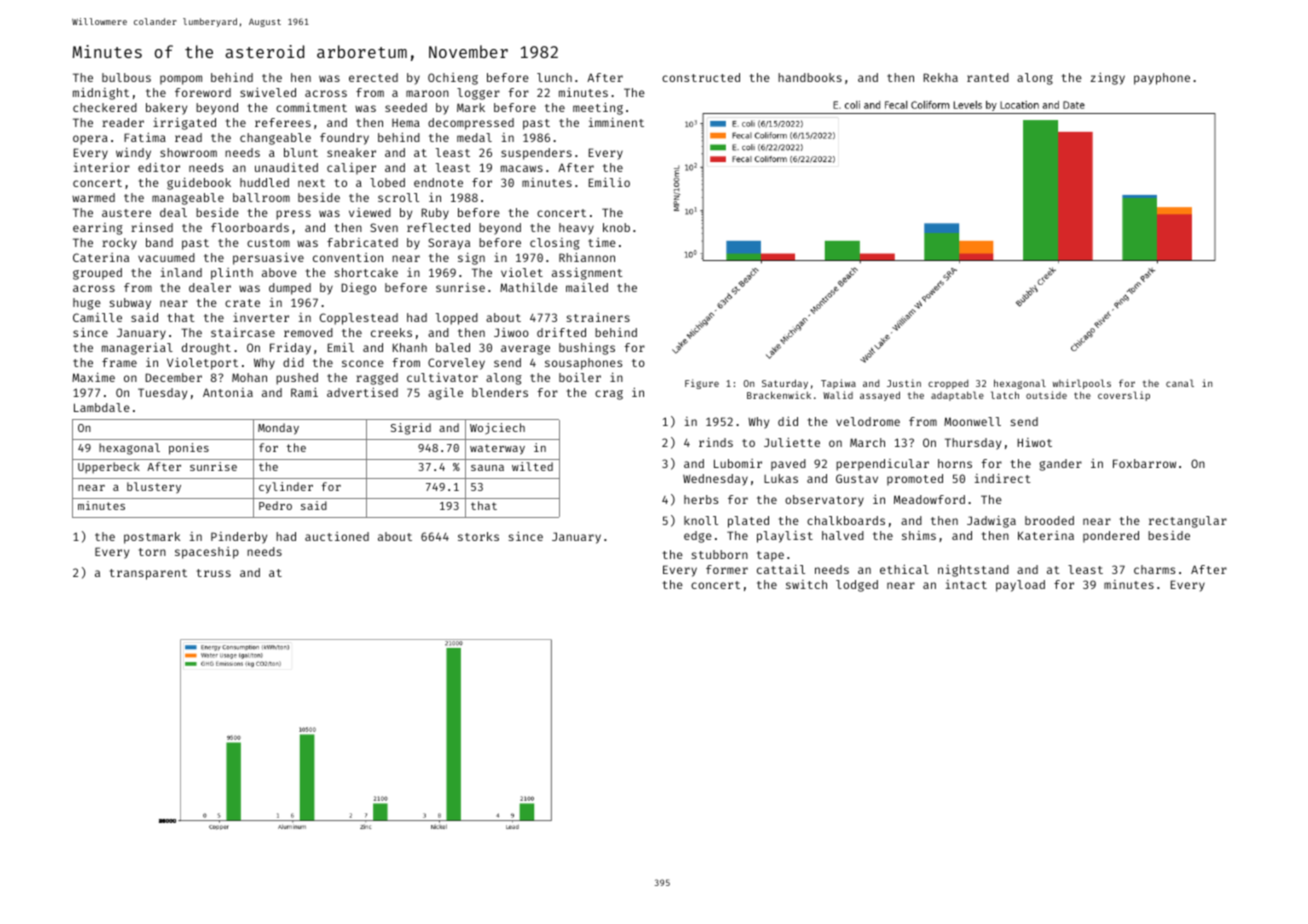 Image resolution: width=1308 pixels, height=924 pixels. What do you see at coordinates (109, 467) in the screenshot?
I see `Upperbeck` at bounding box center [109, 467].
